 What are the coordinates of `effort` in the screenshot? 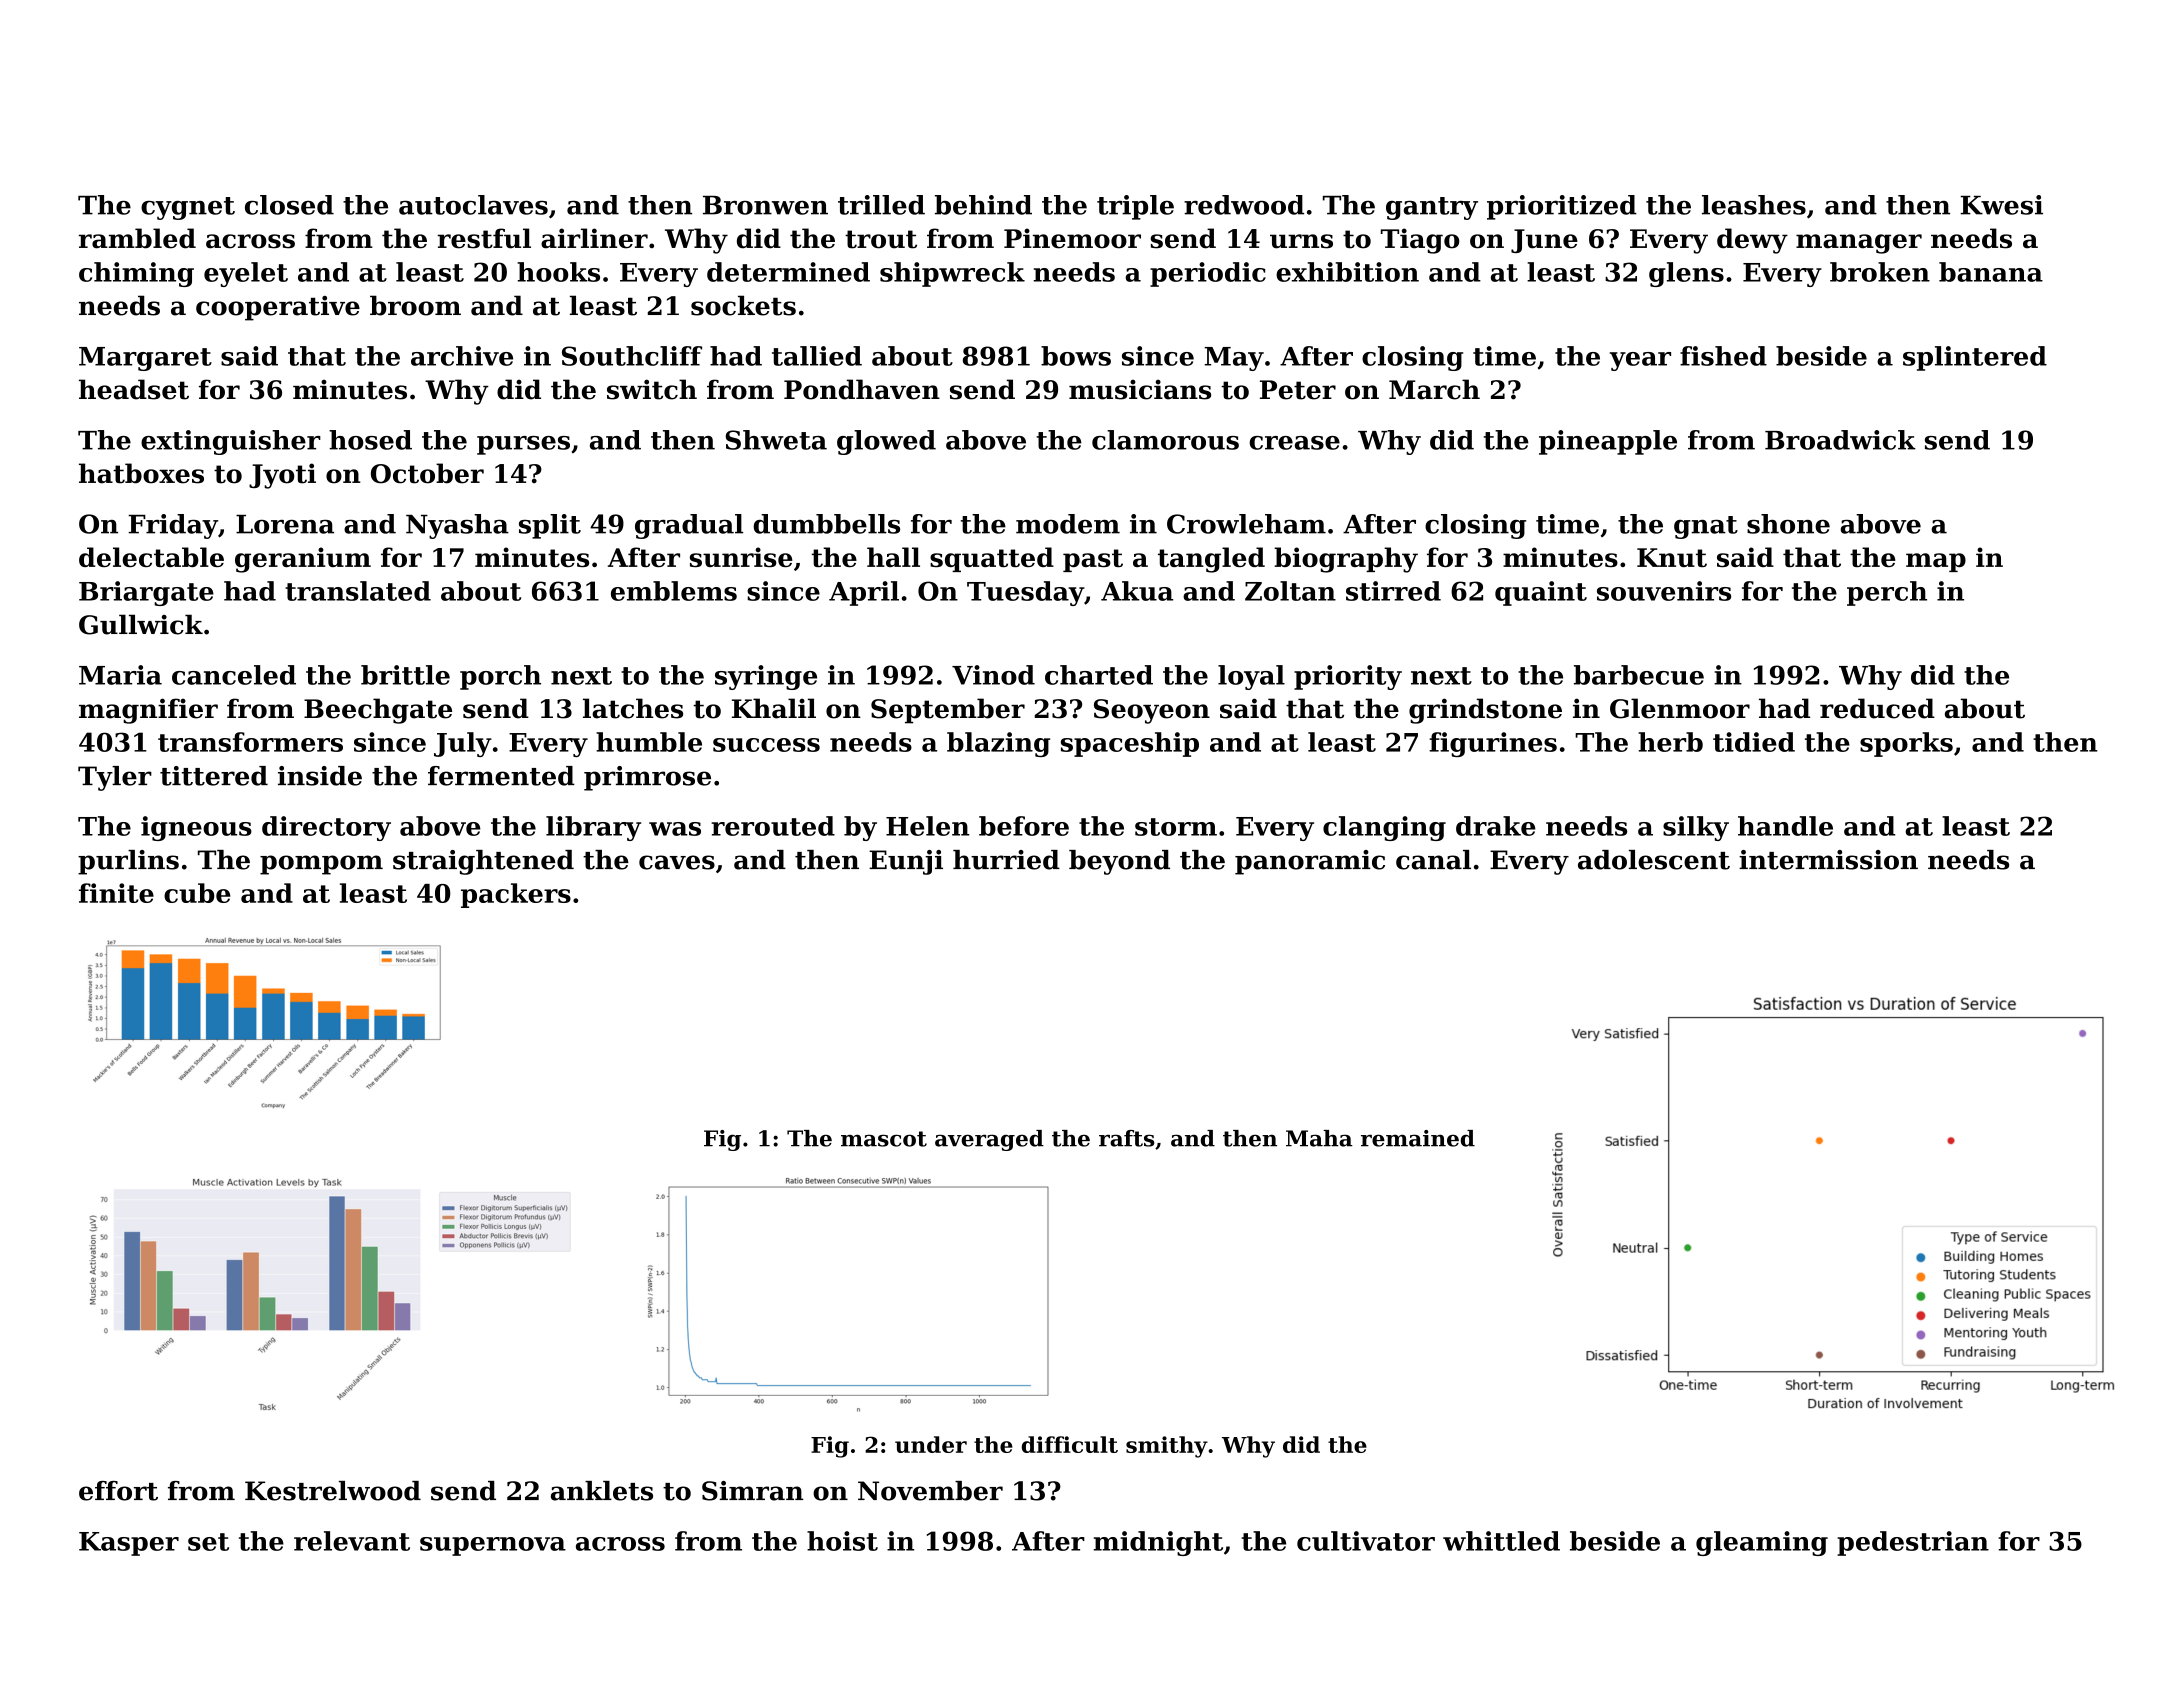 It's located at (118, 1491).
